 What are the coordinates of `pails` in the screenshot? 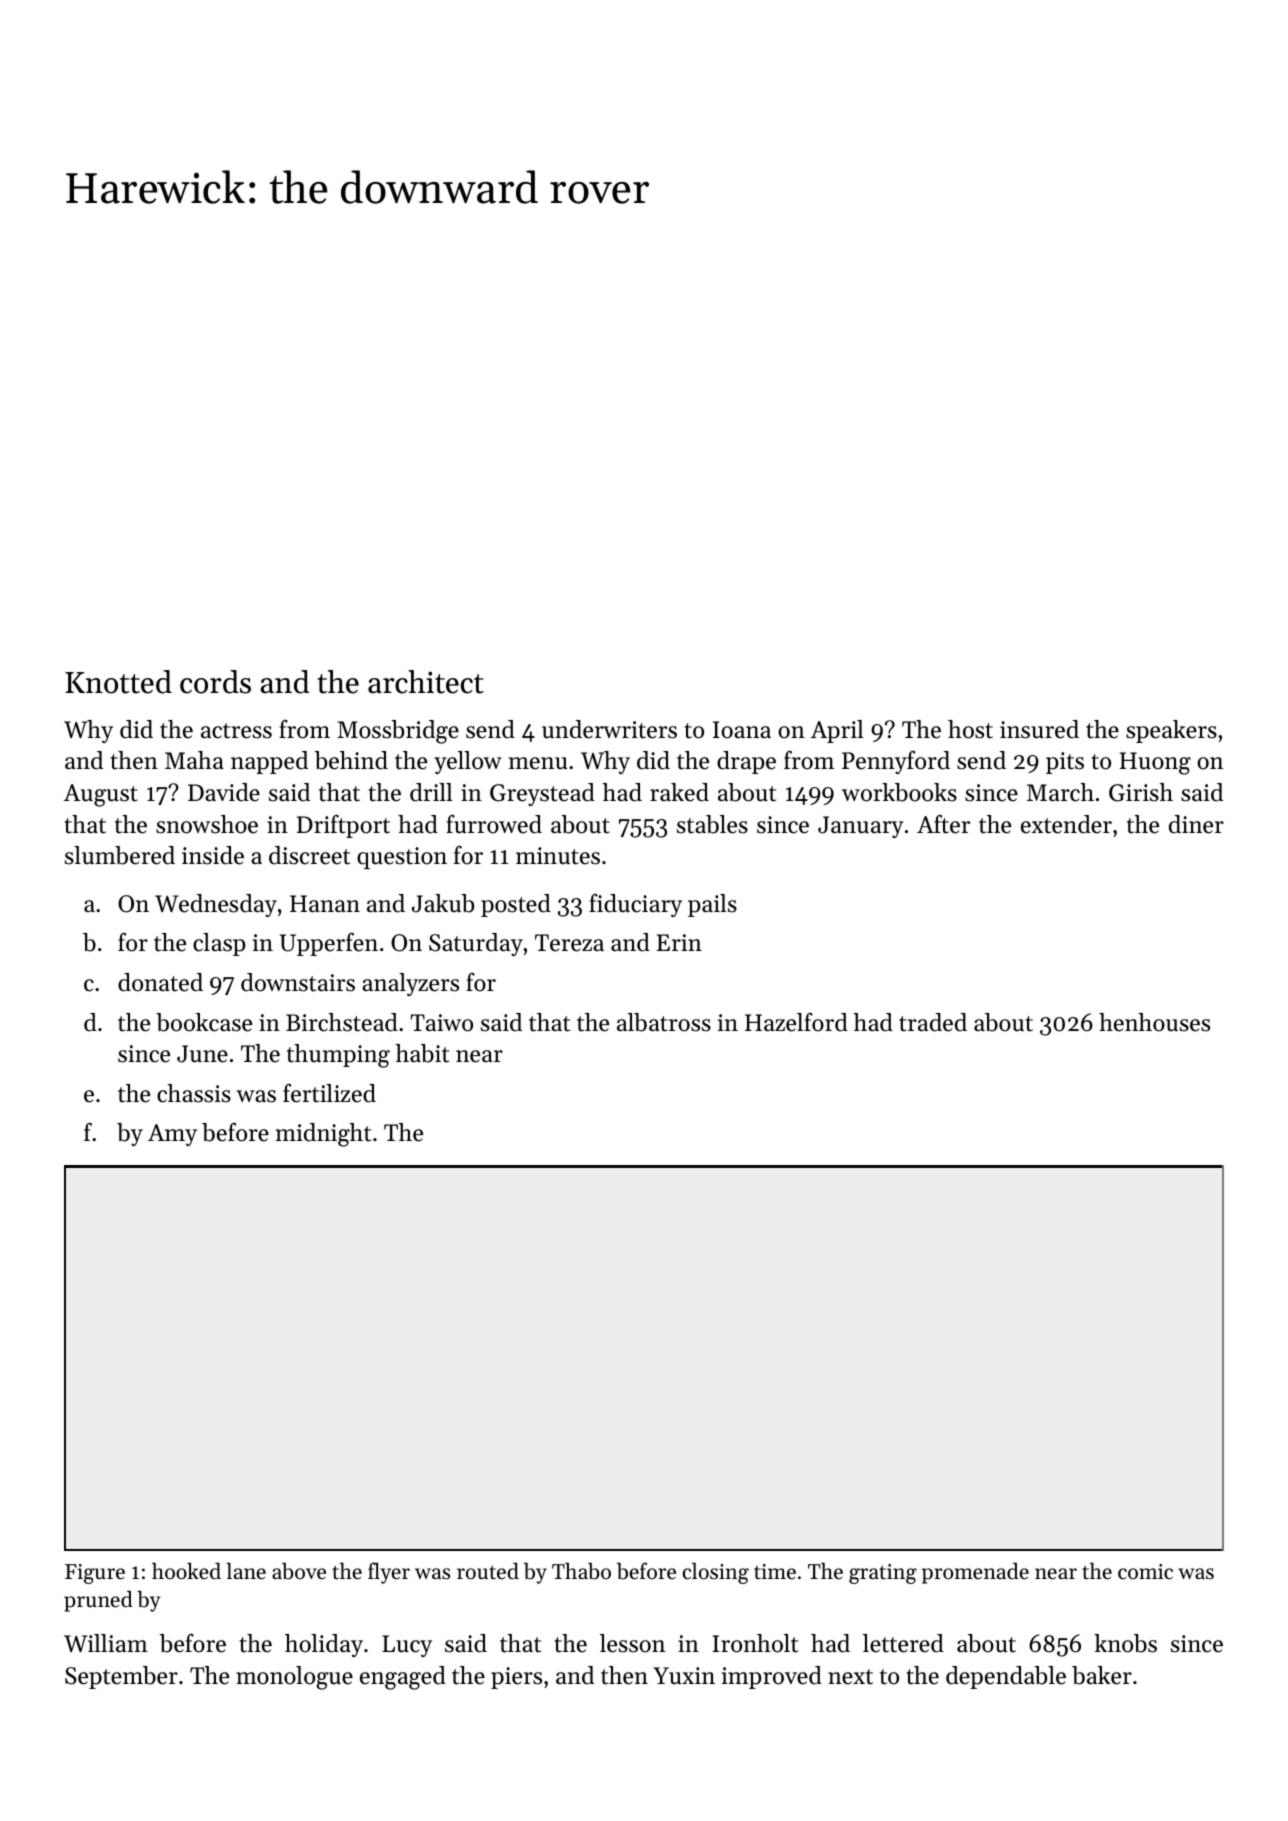 It's located at (712, 905).
